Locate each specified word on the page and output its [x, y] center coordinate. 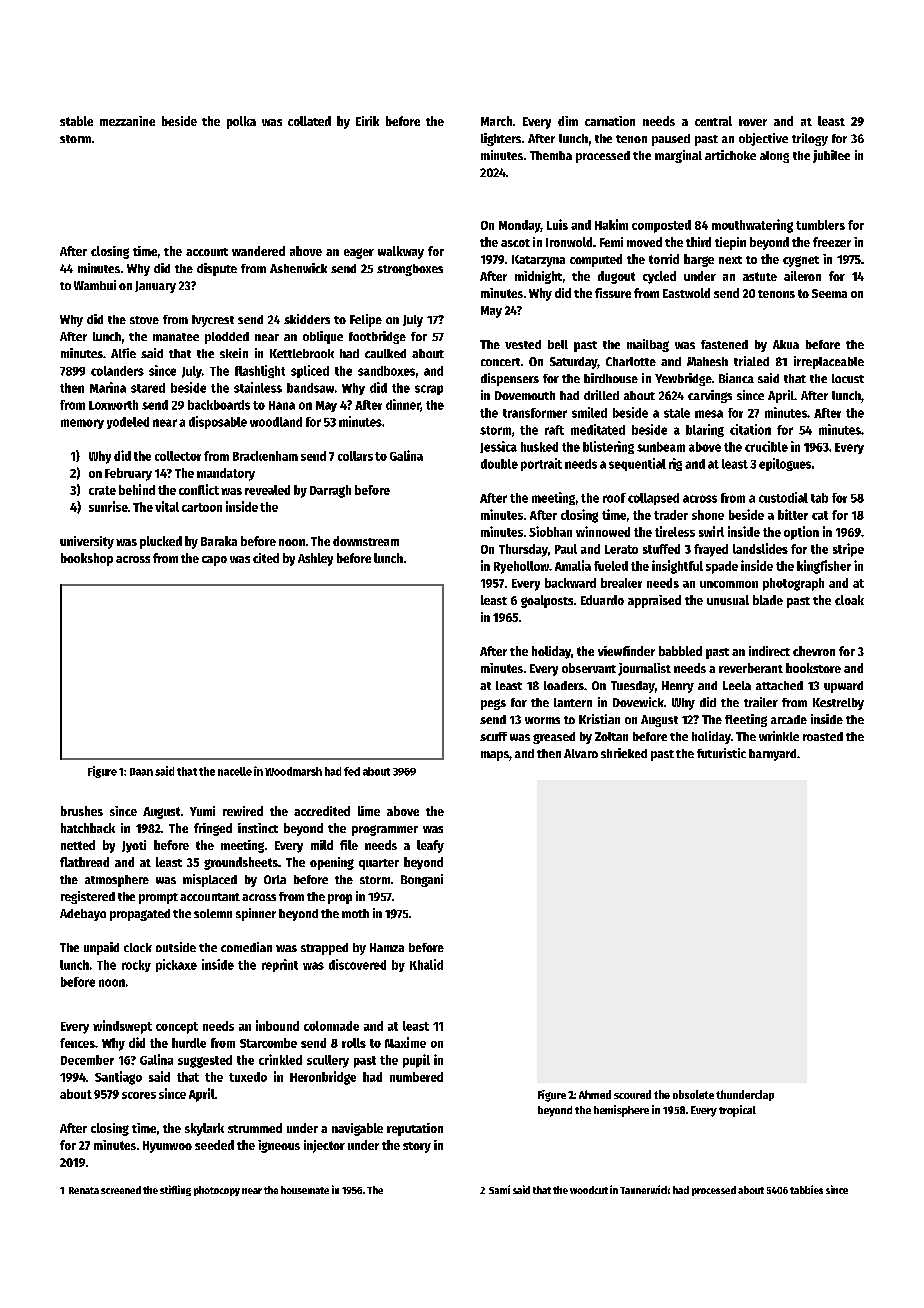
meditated [598, 429]
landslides [760, 548]
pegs [493, 704]
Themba [551, 155]
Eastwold [686, 293]
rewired [243, 811]
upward [843, 687]
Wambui [95, 285]
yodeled [128, 423]
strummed [255, 1128]
